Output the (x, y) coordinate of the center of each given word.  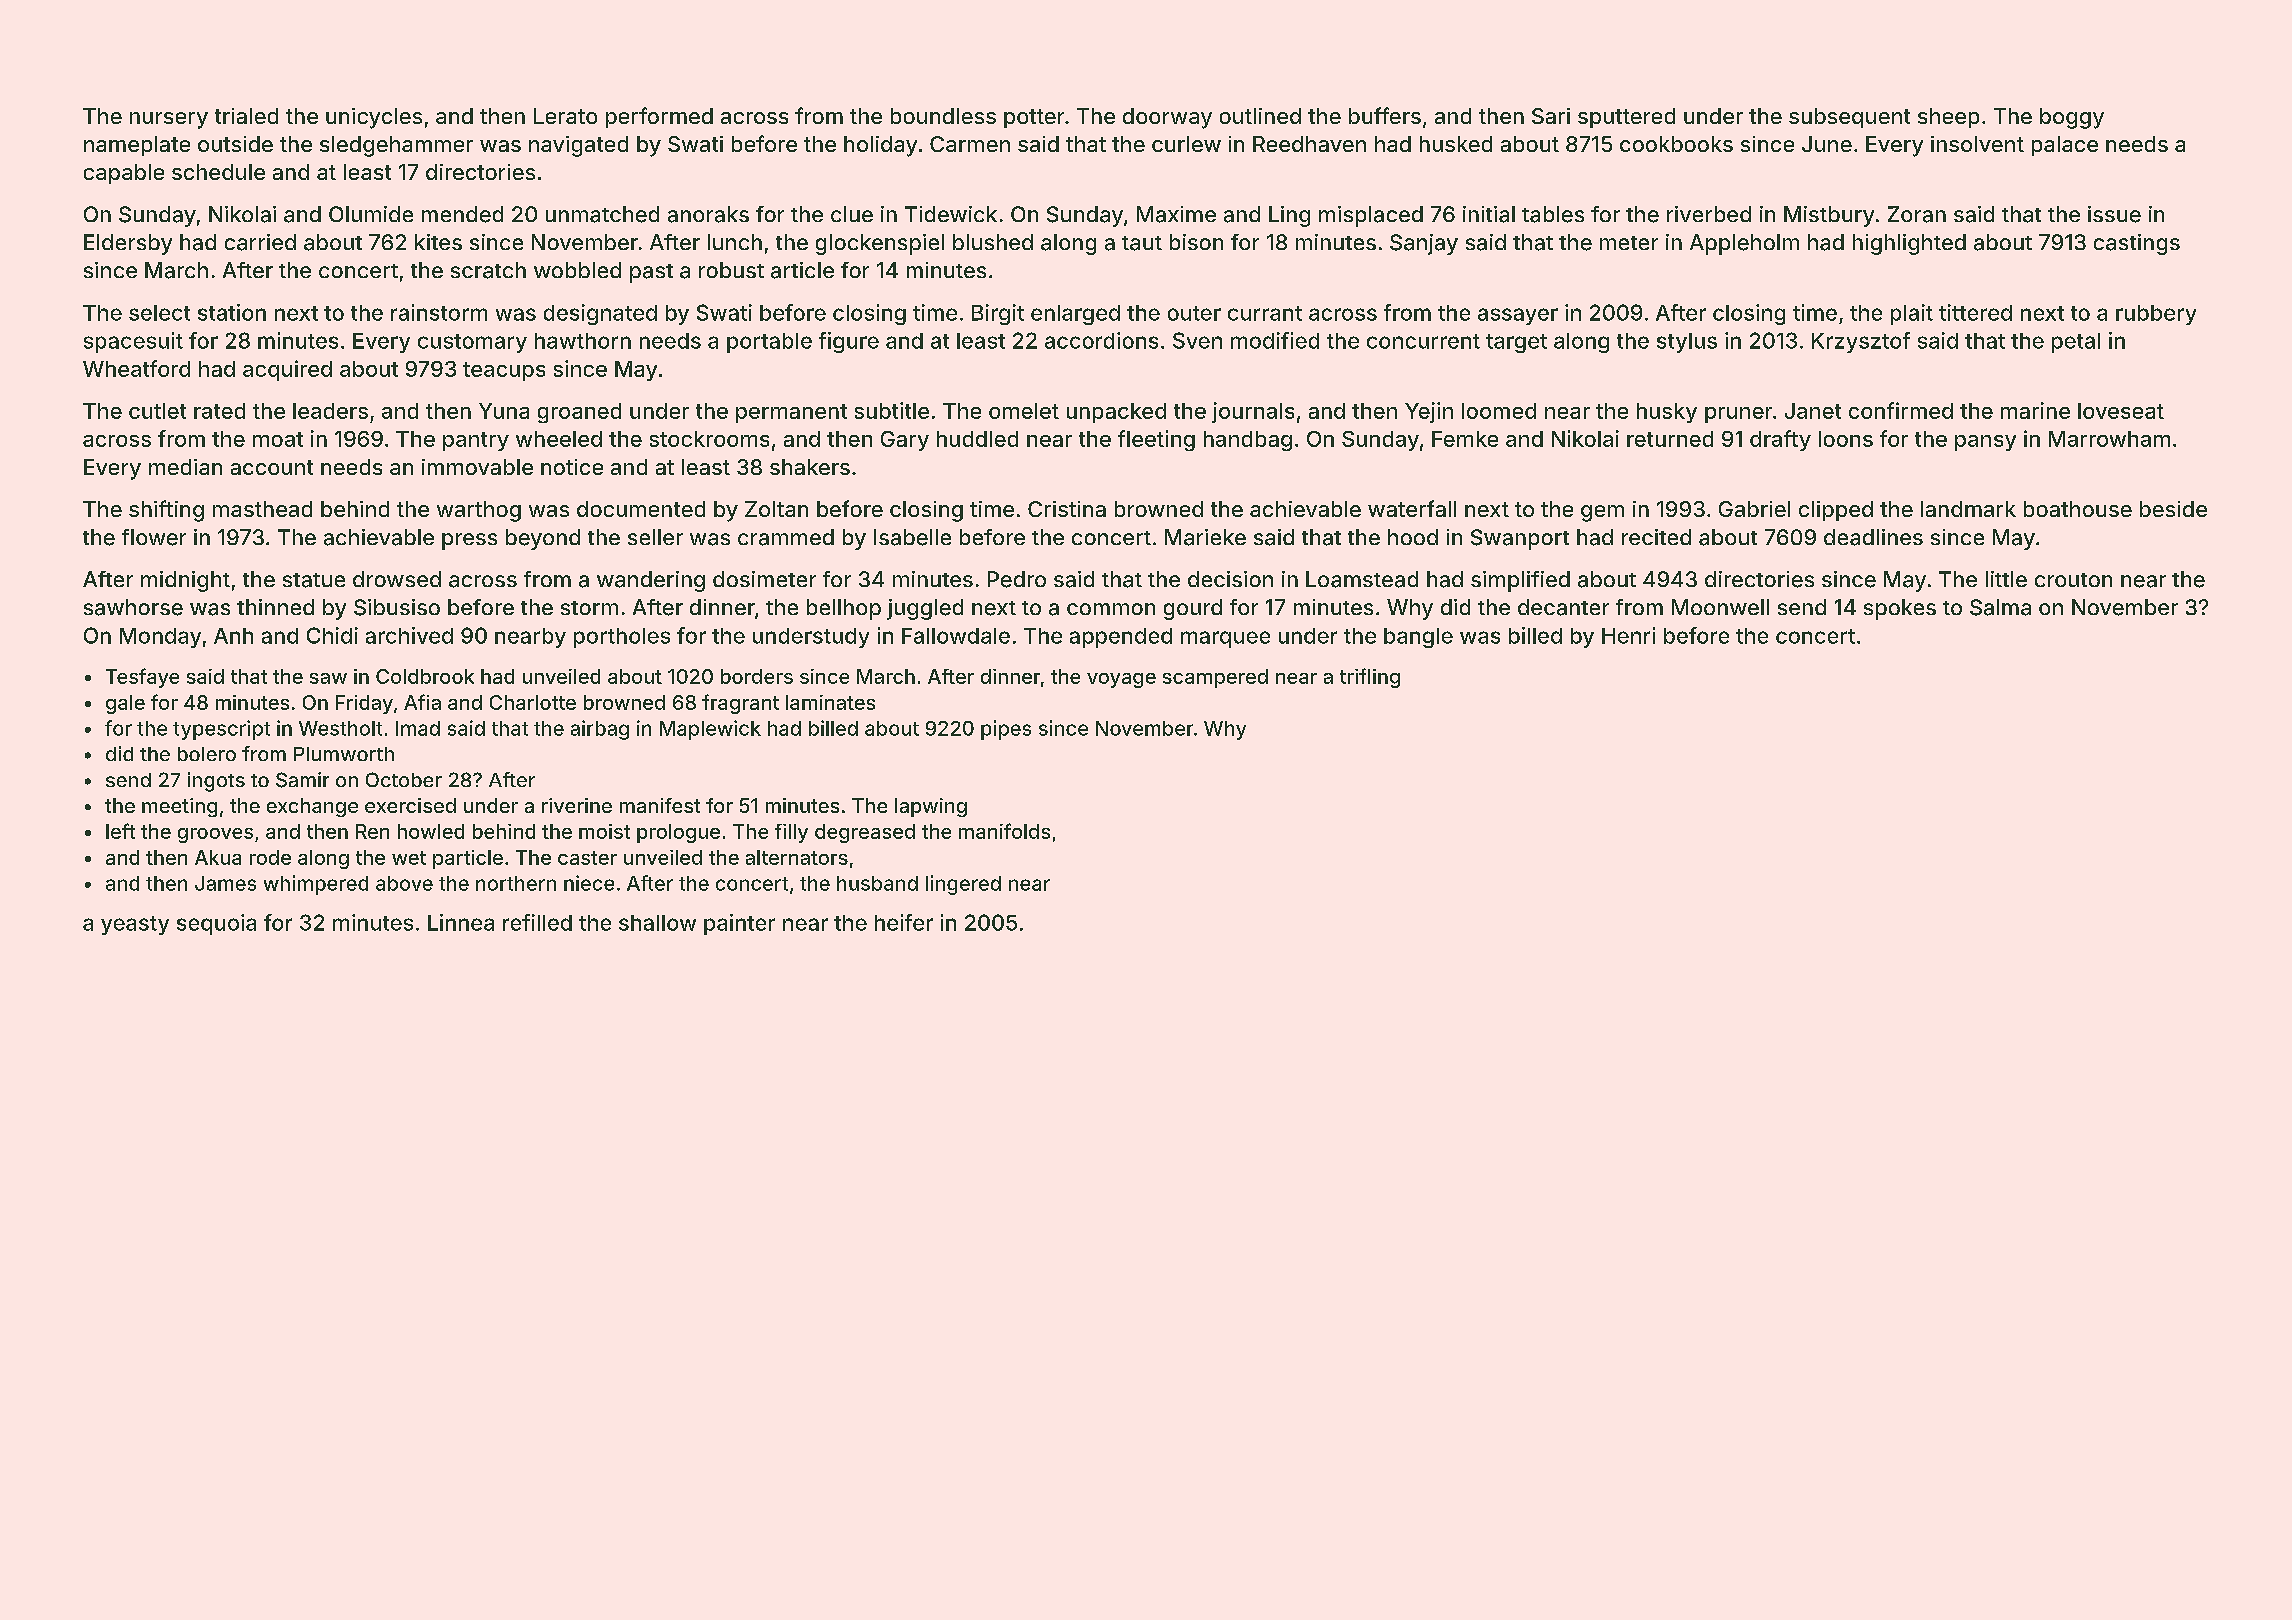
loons (1846, 439)
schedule (218, 172)
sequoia (216, 924)
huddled (977, 439)
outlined (1260, 116)
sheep (1948, 118)
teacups (504, 371)
